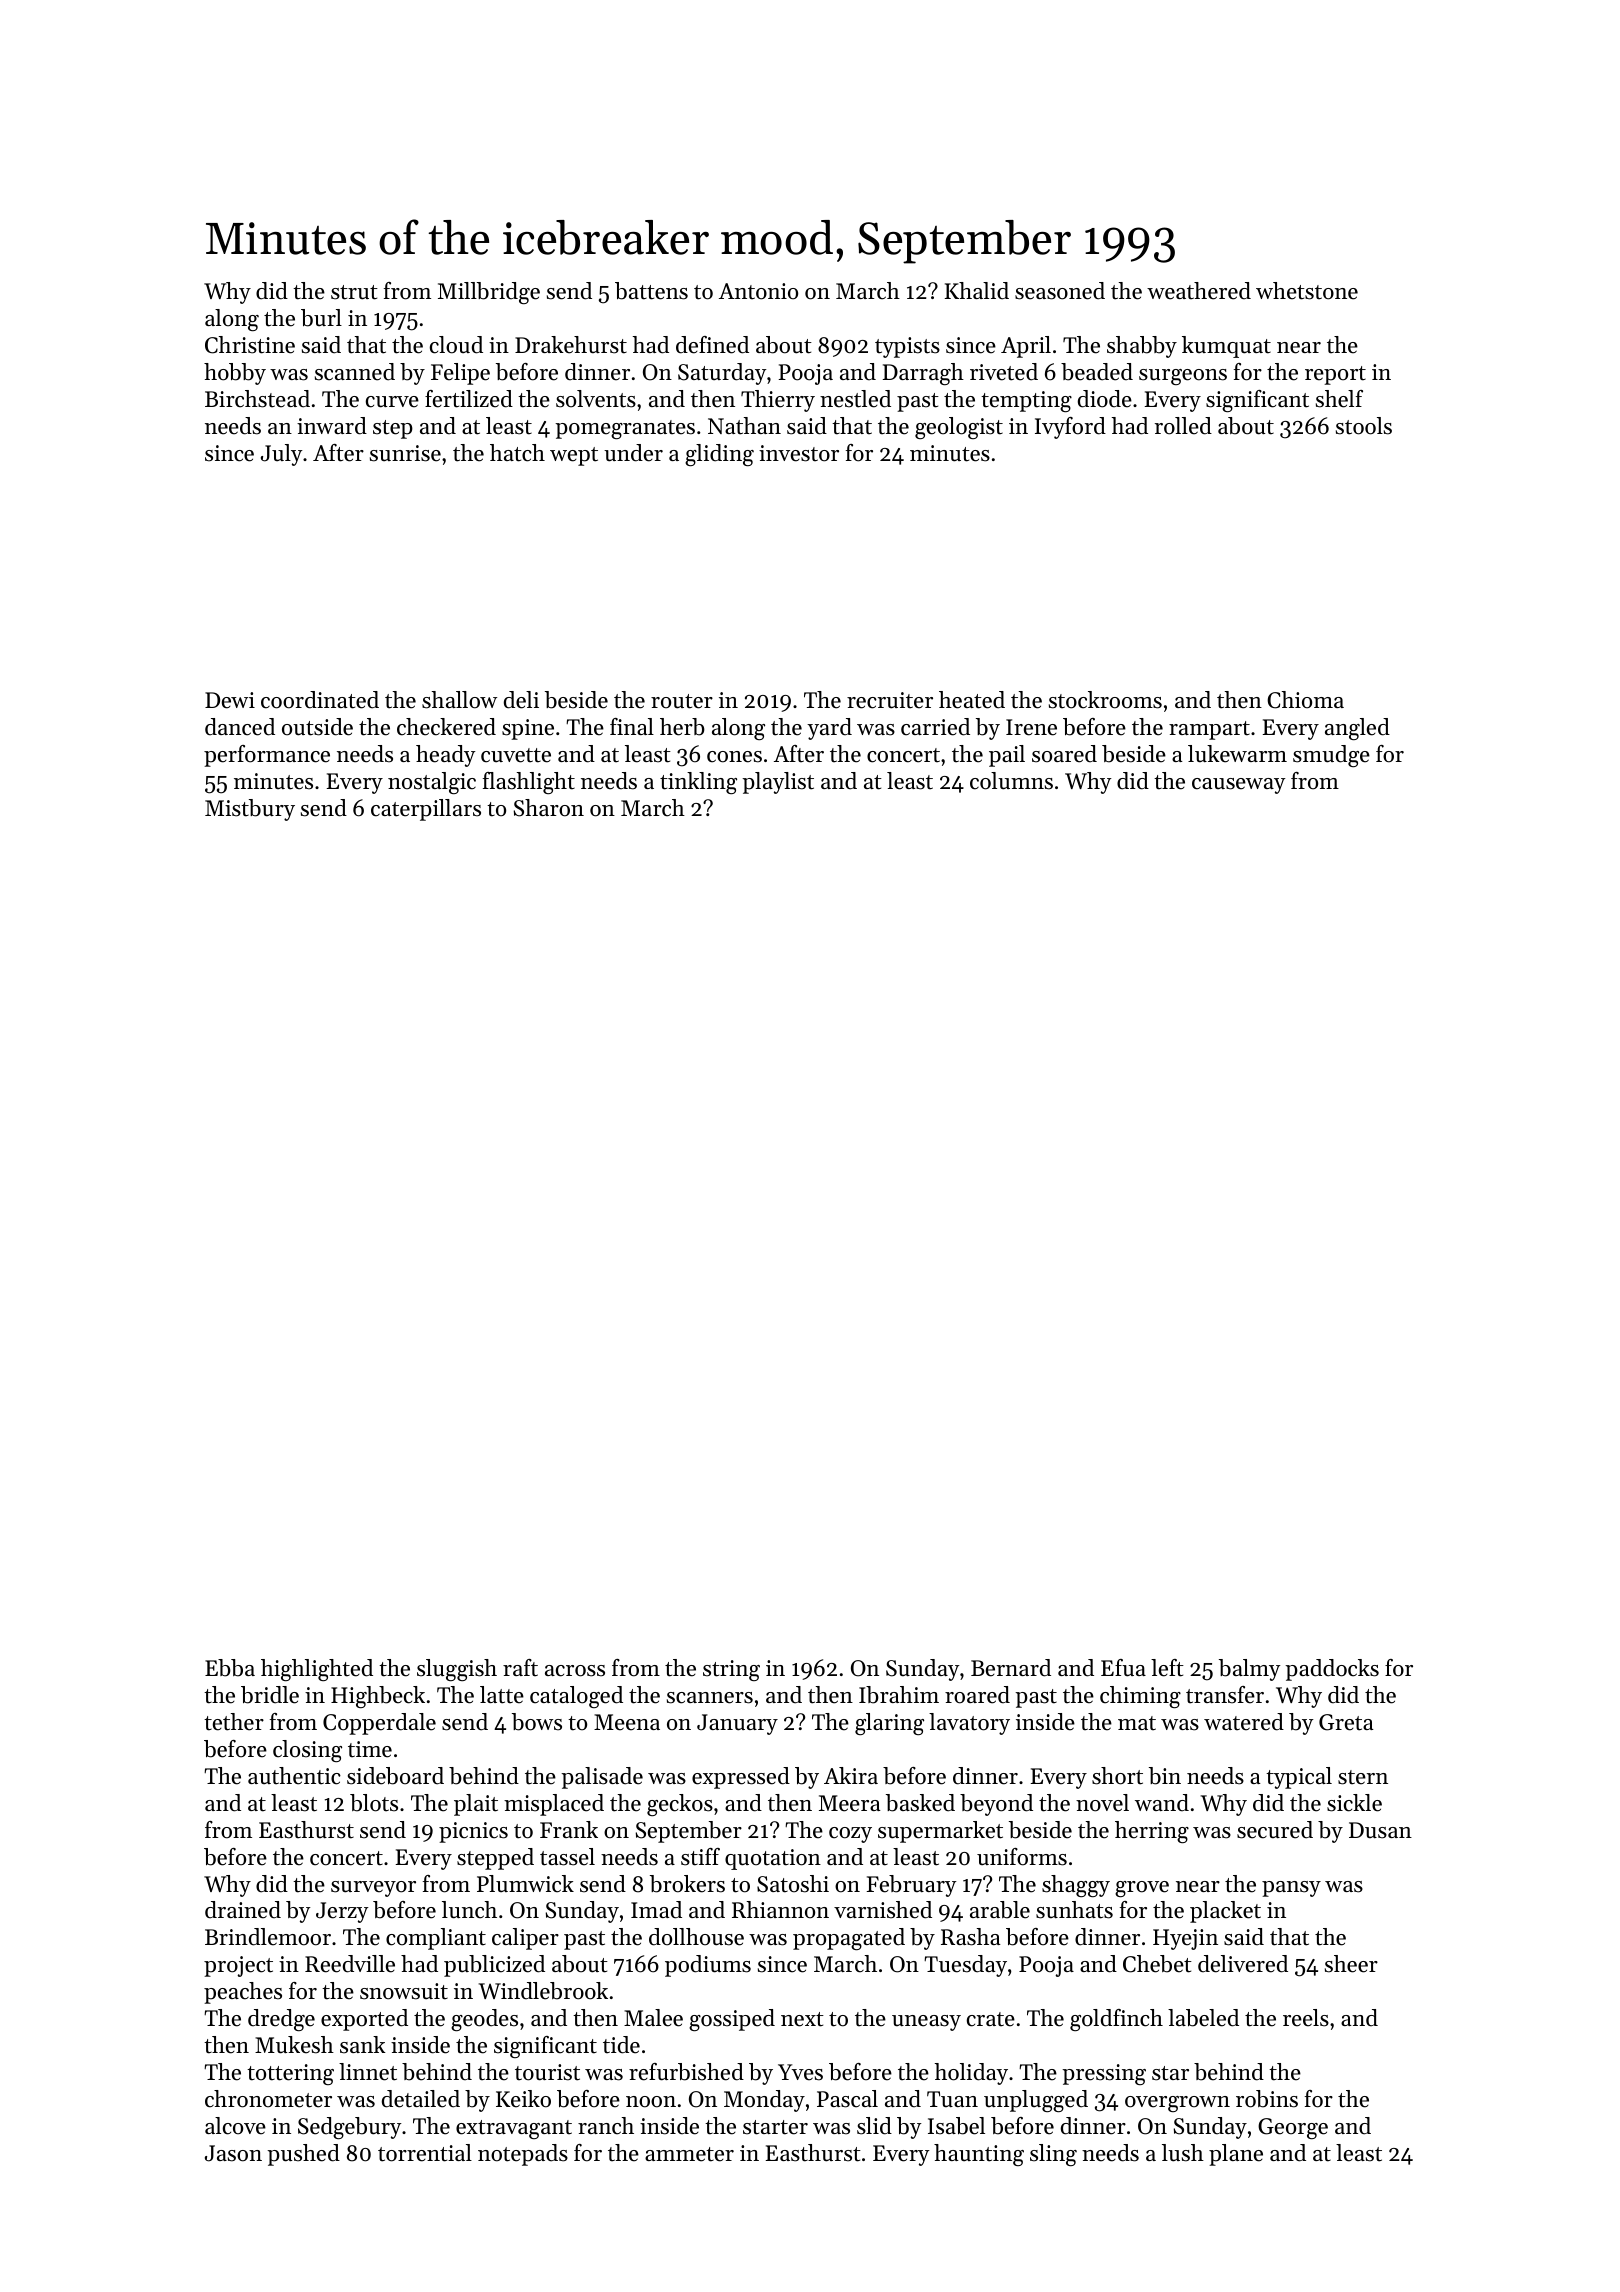 This screenshot has width=1620, height=2292. Describe the element at coordinates (1332, 1670) in the screenshot. I see `paddocks` at that location.
